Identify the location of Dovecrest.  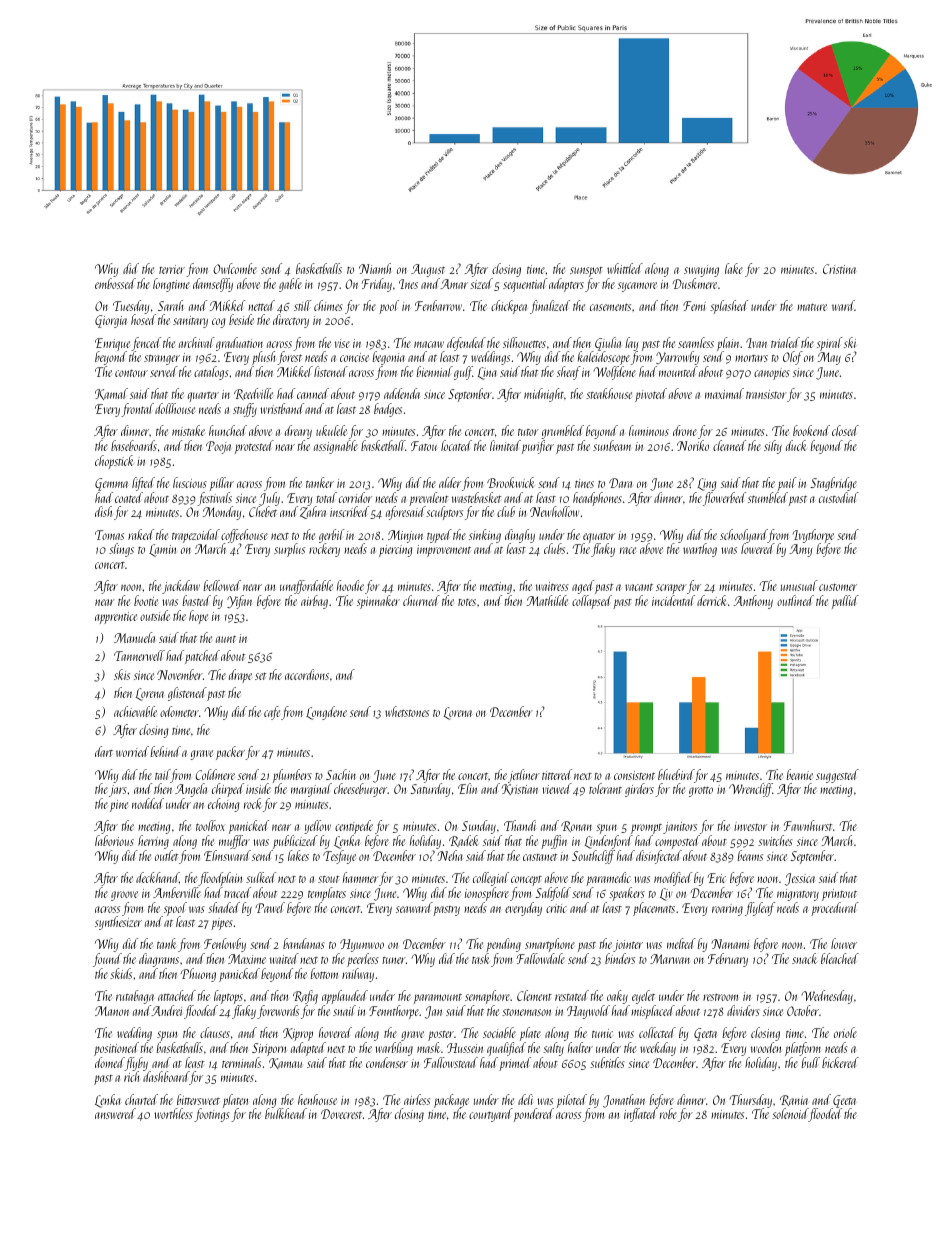
(341, 1114).
